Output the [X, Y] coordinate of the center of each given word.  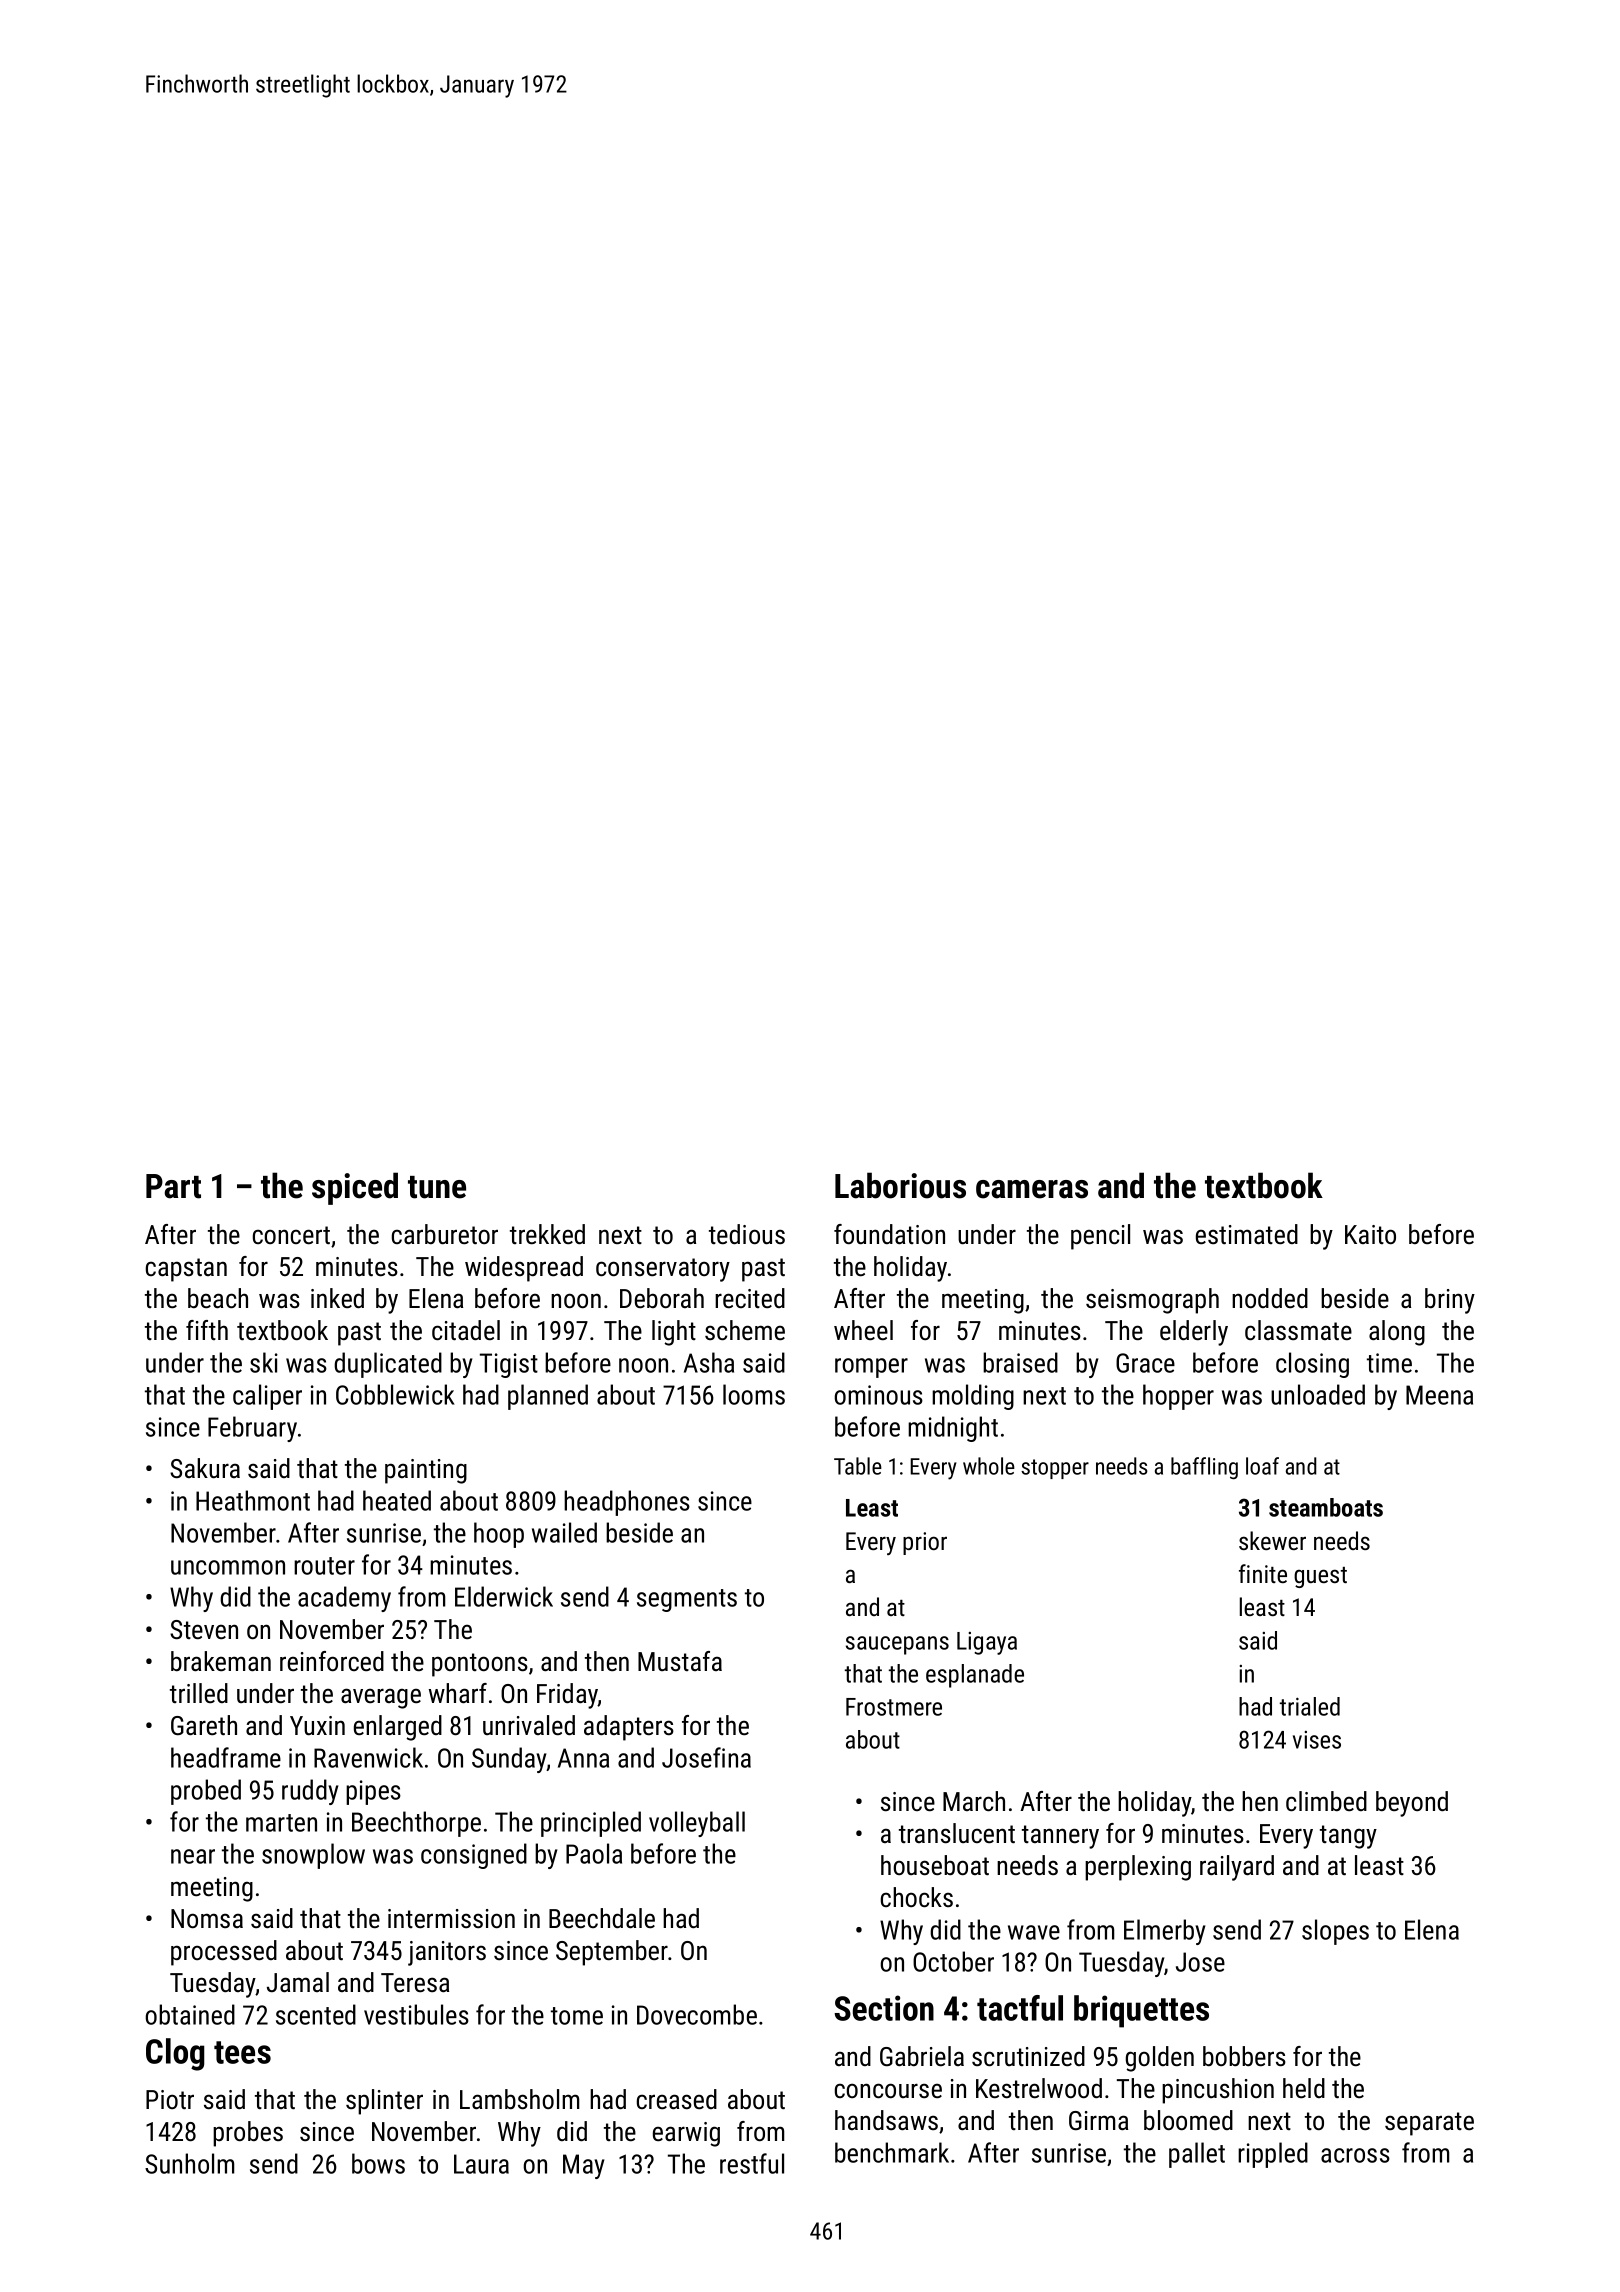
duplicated [388, 1365]
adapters [629, 1728]
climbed [1326, 1801]
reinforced [332, 1661]
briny [1450, 1301]
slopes [1335, 1932]
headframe [226, 1757]
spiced [355, 1188]
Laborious [900, 1185]
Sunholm [189, 2163]
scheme [745, 1330]
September [612, 1953]
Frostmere [894, 1707]
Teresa [415, 1982]
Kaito [1370, 1234]
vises [1317, 1740]
